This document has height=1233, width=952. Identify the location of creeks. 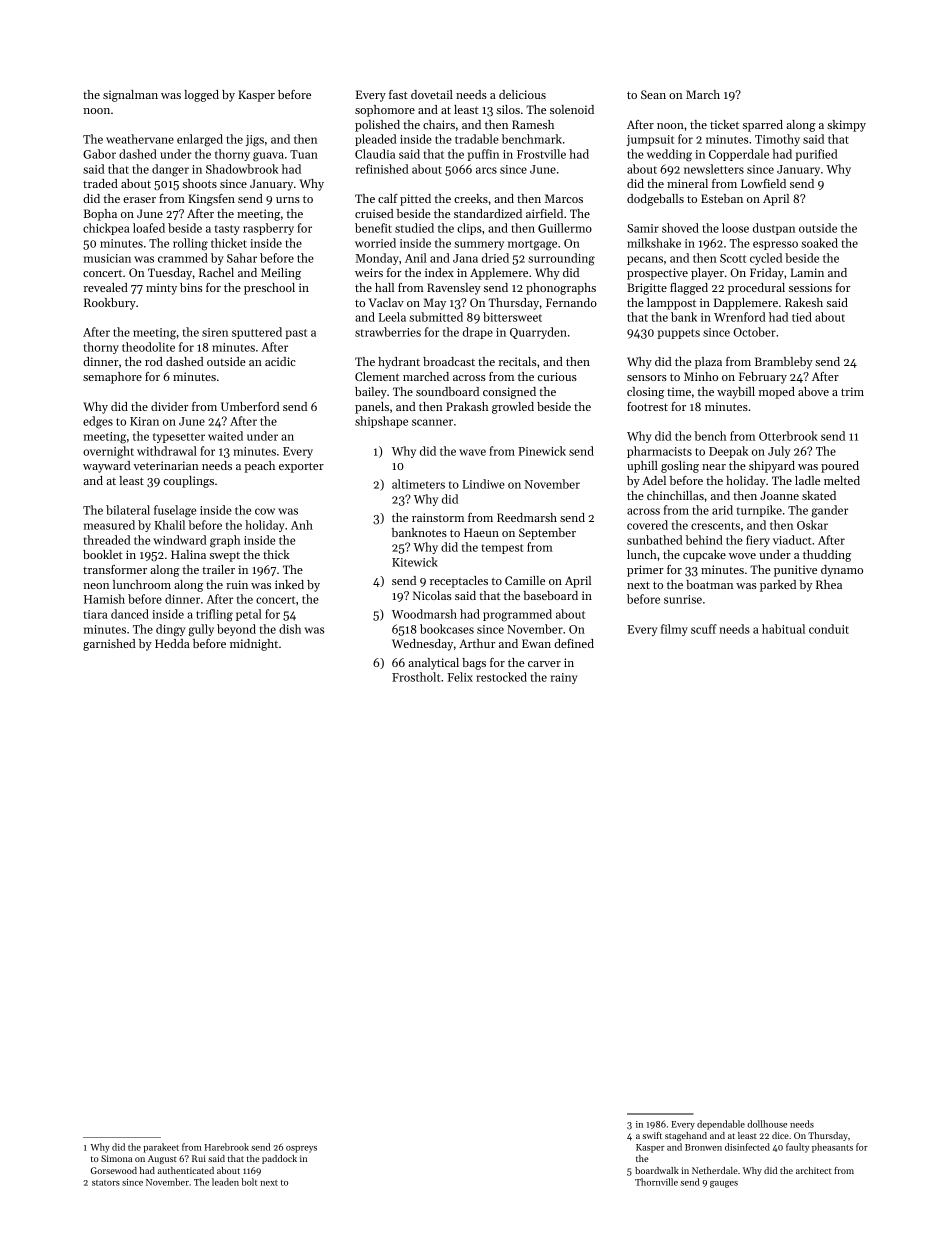
(471, 198).
